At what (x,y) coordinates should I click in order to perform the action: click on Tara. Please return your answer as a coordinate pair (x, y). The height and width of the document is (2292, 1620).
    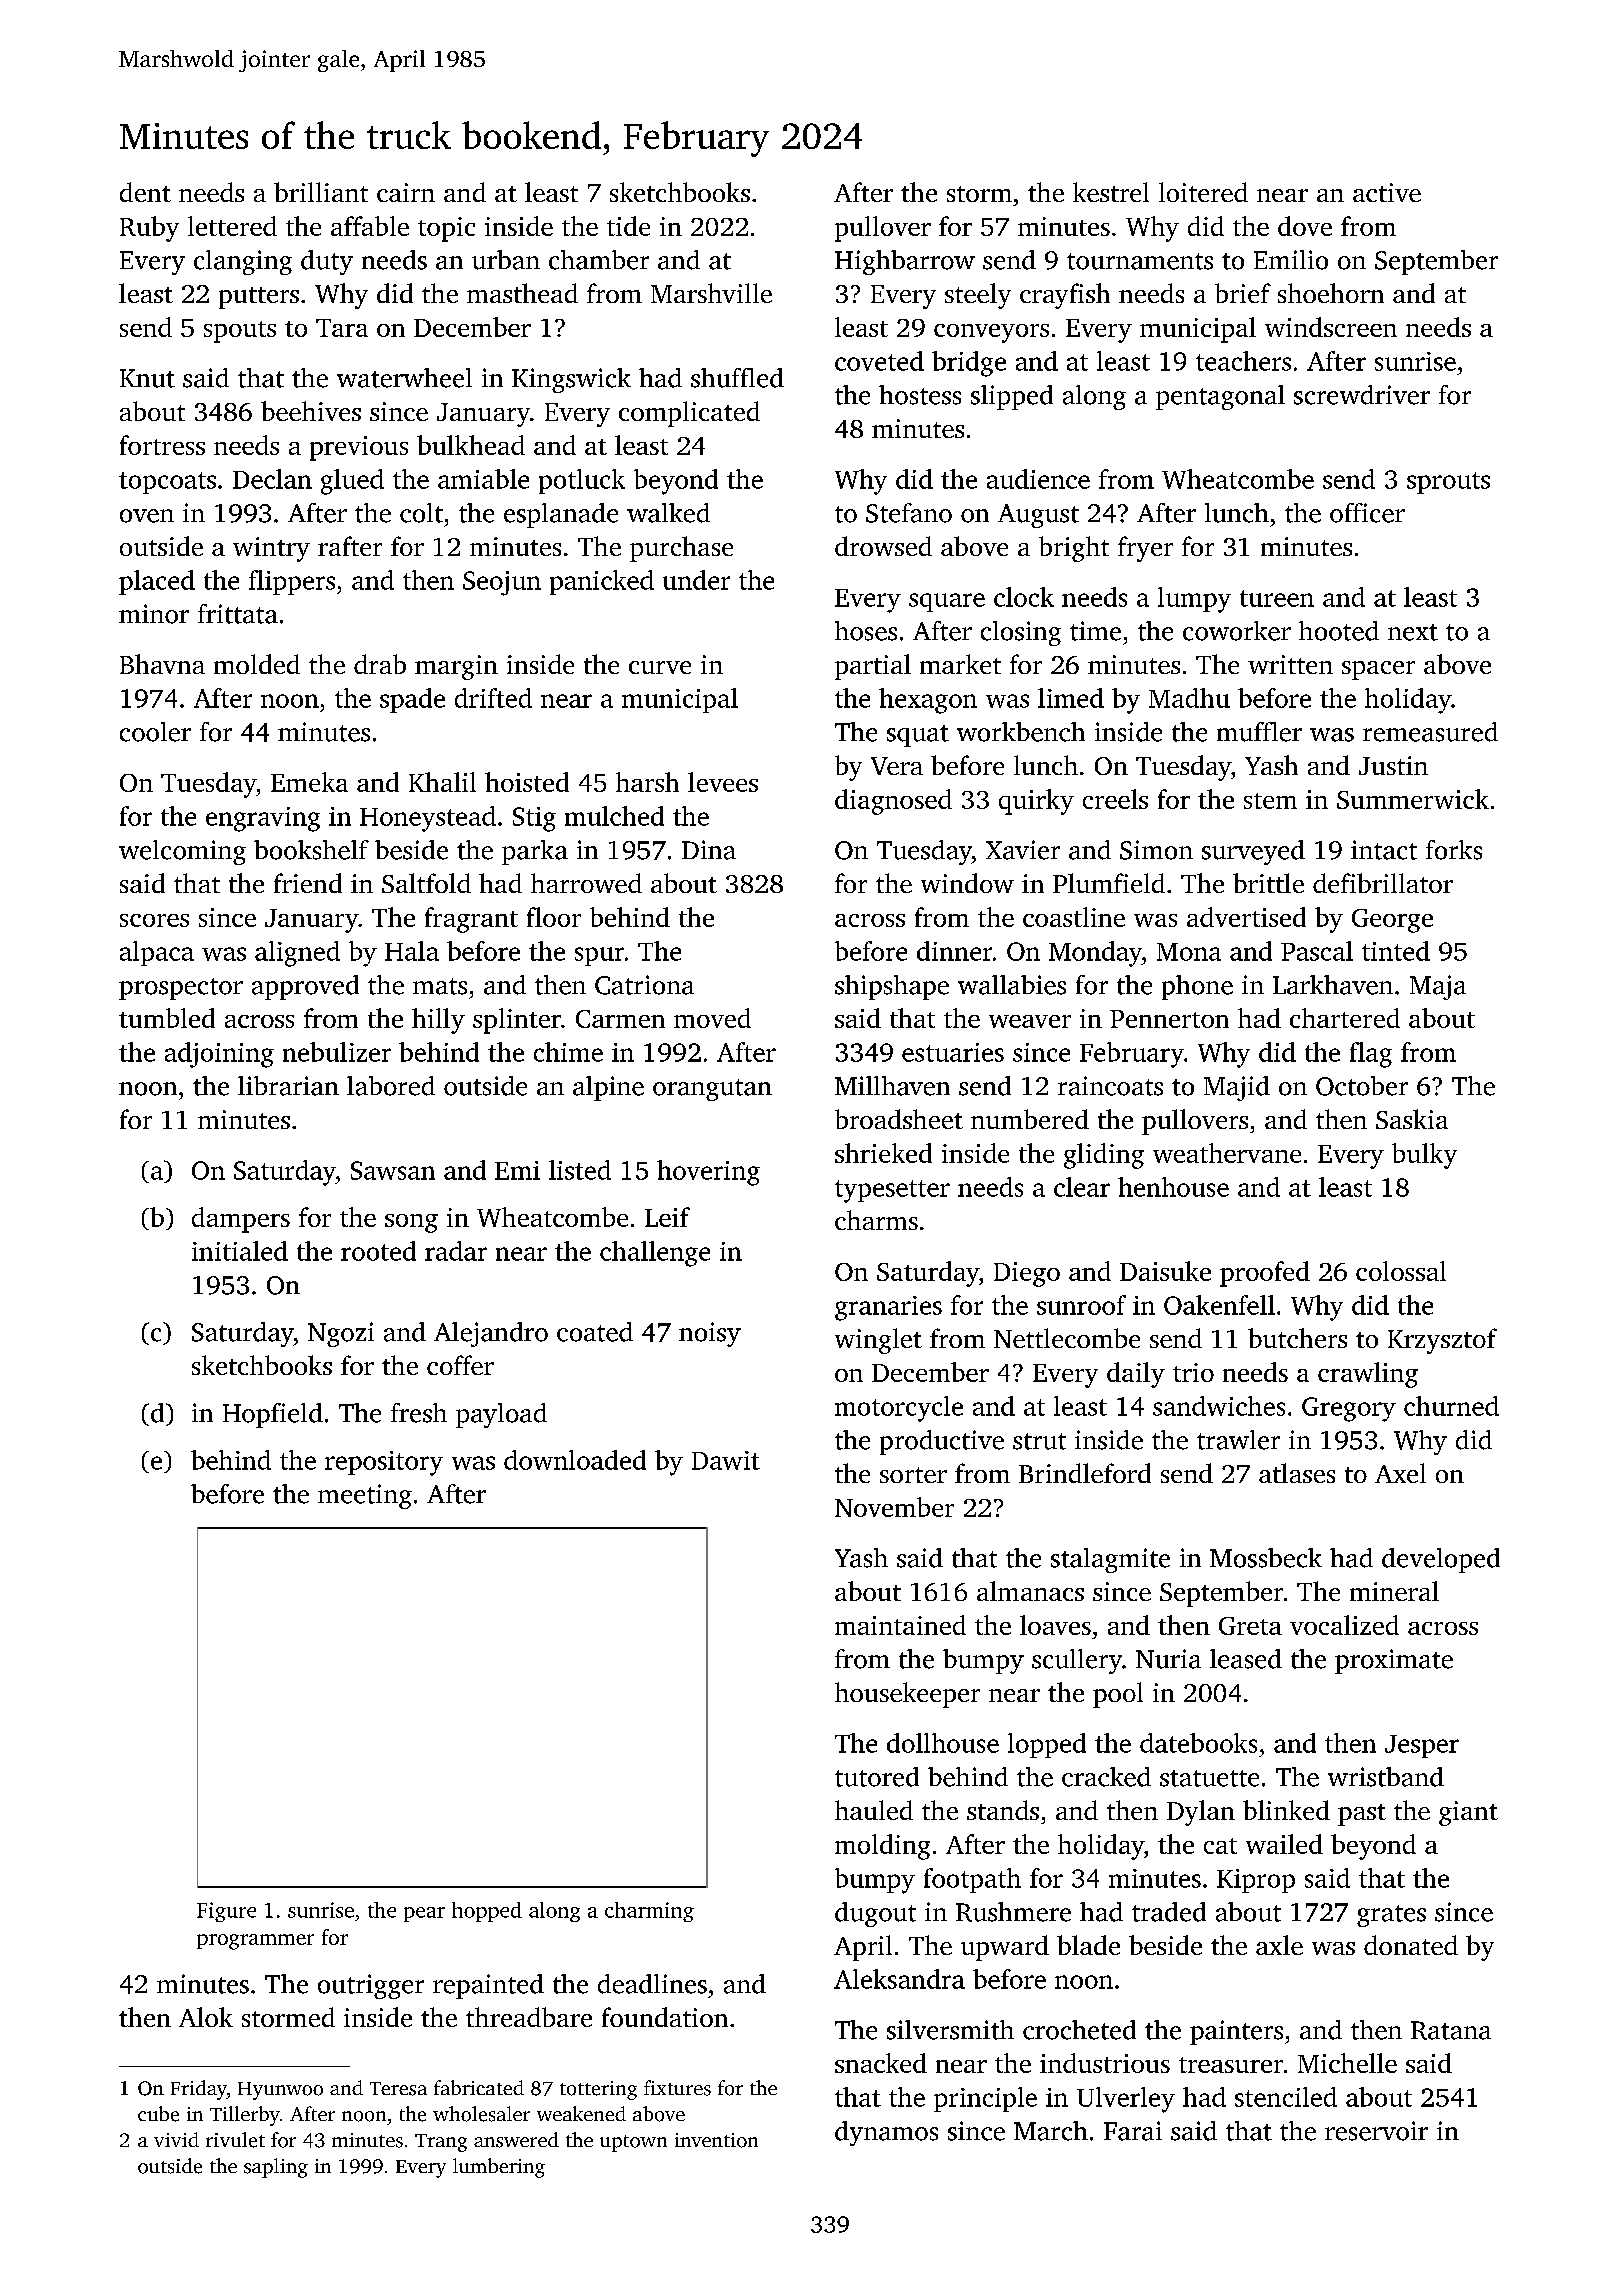
    Looking at the image, I should click on (342, 328).
